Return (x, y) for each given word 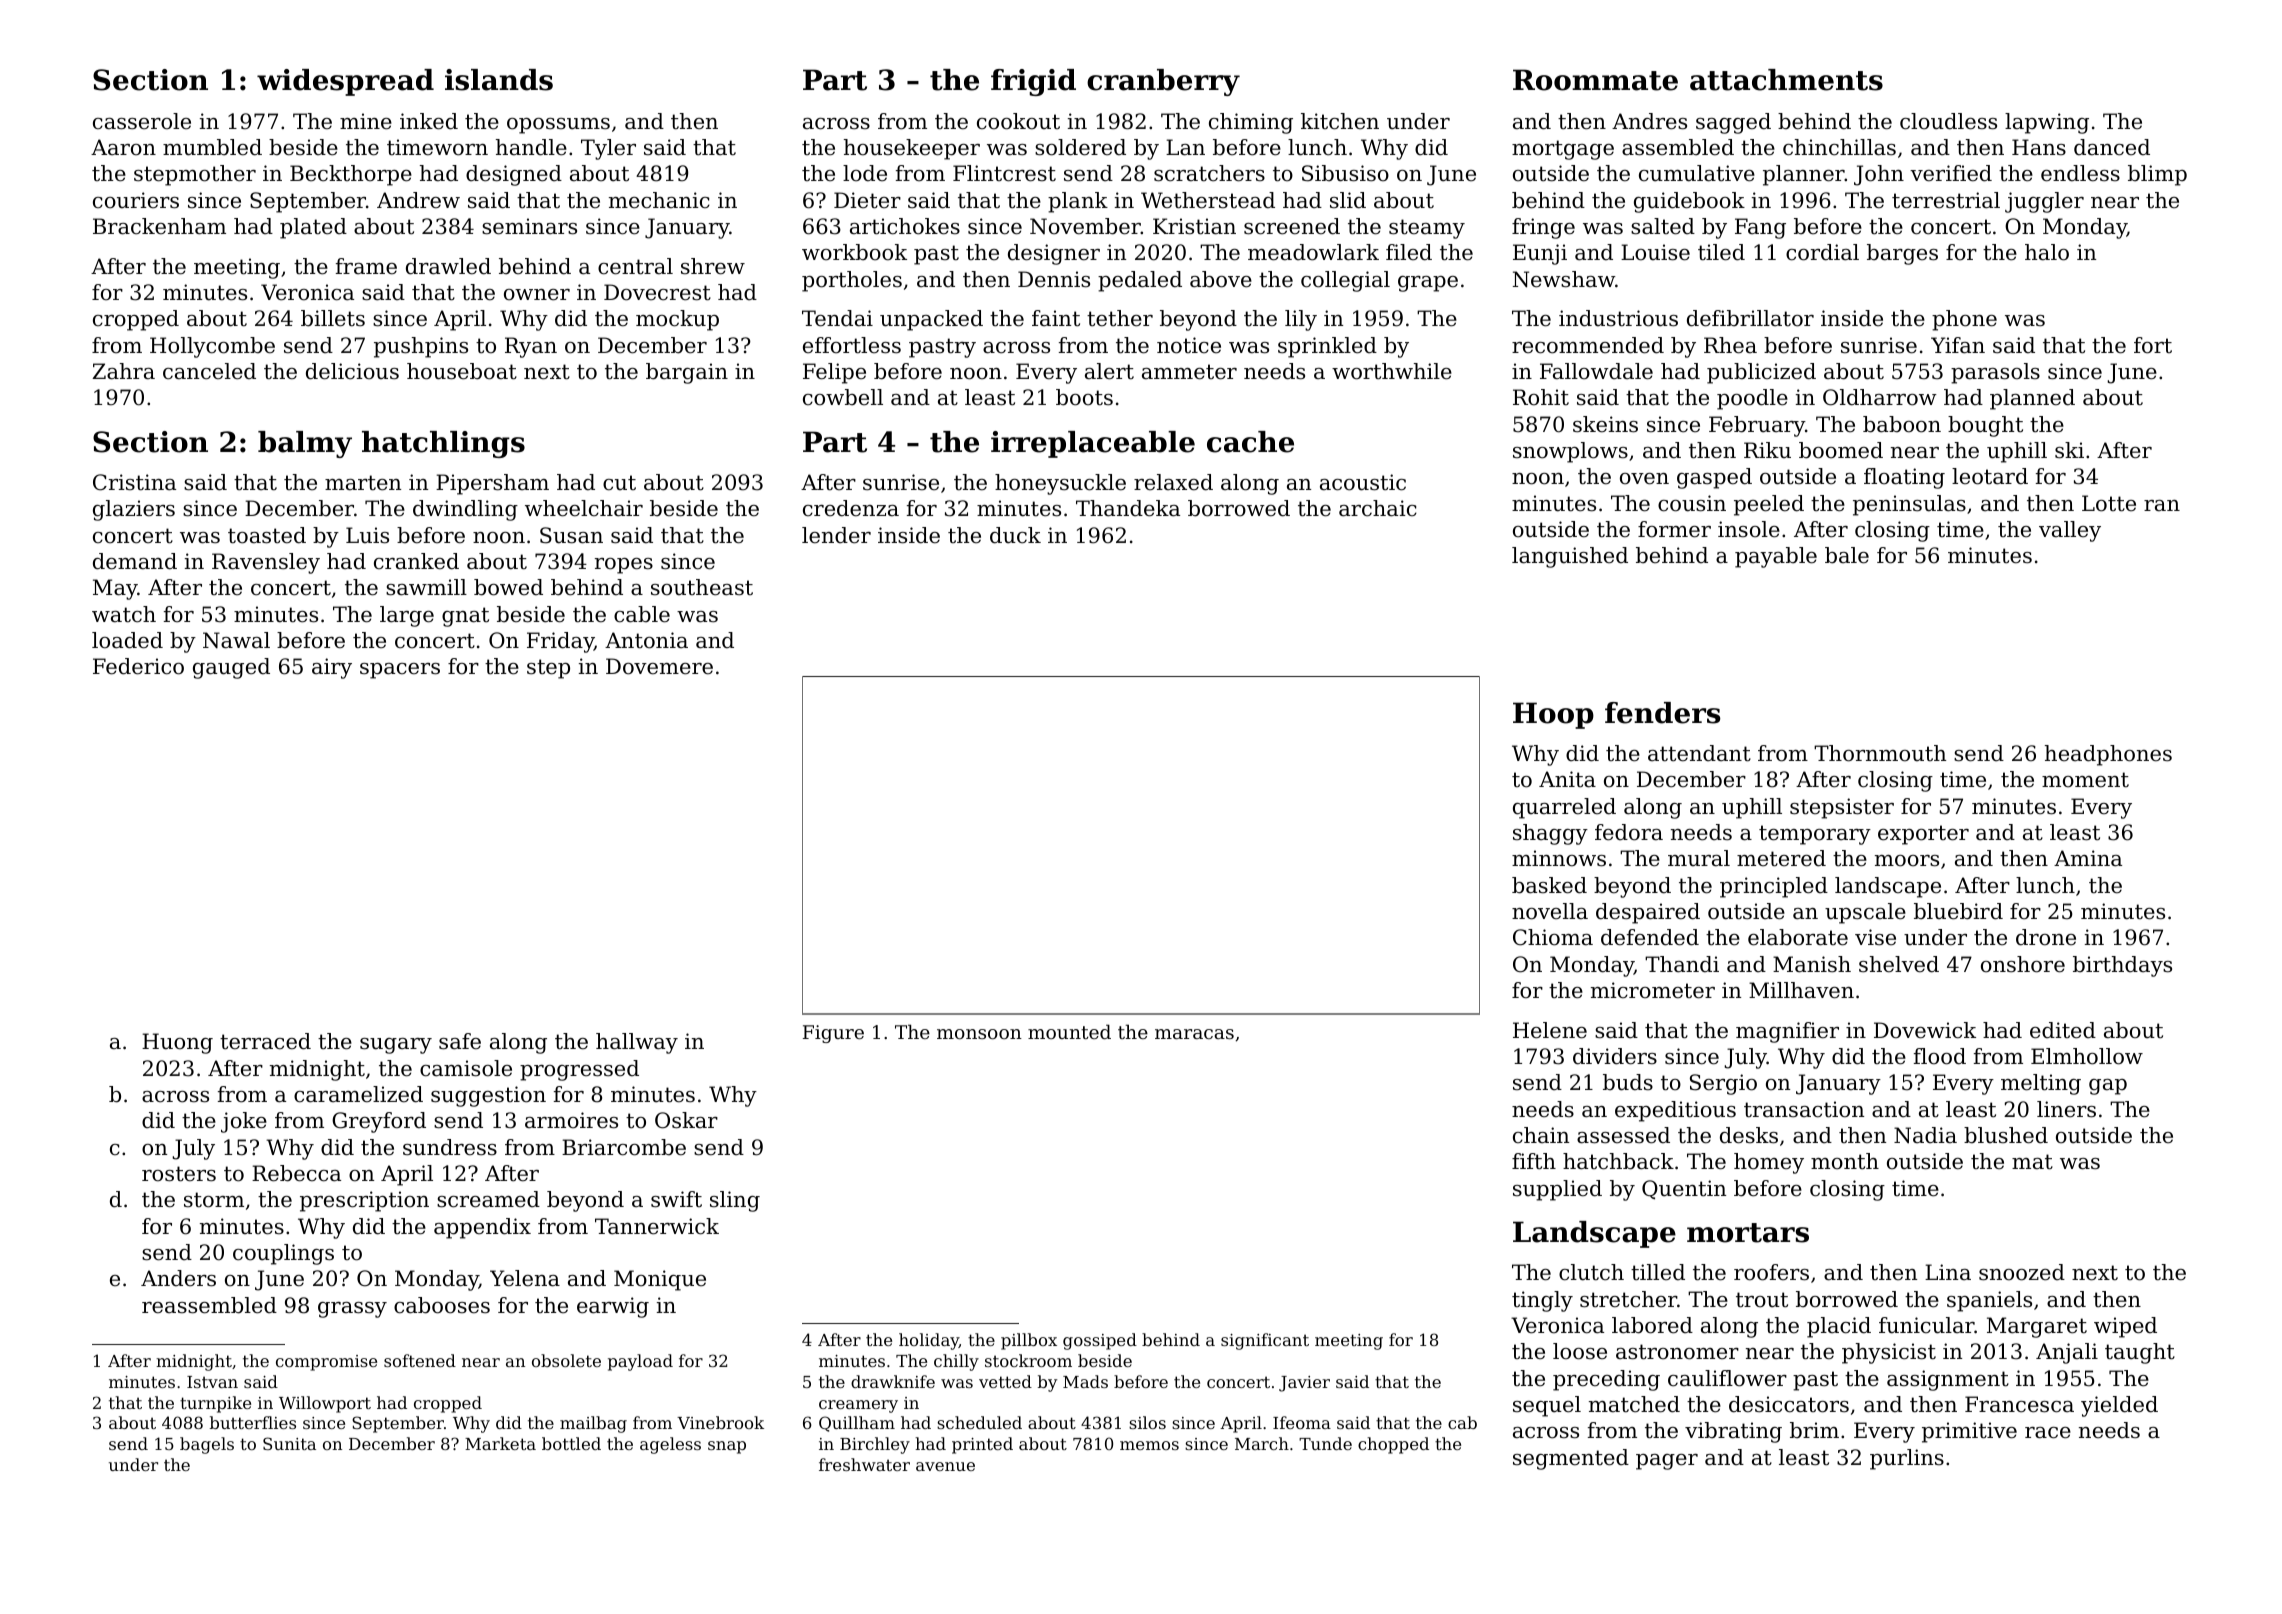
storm (214, 1200)
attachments (1786, 80)
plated (313, 228)
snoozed (2022, 1272)
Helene (1550, 1030)
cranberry (1163, 82)
